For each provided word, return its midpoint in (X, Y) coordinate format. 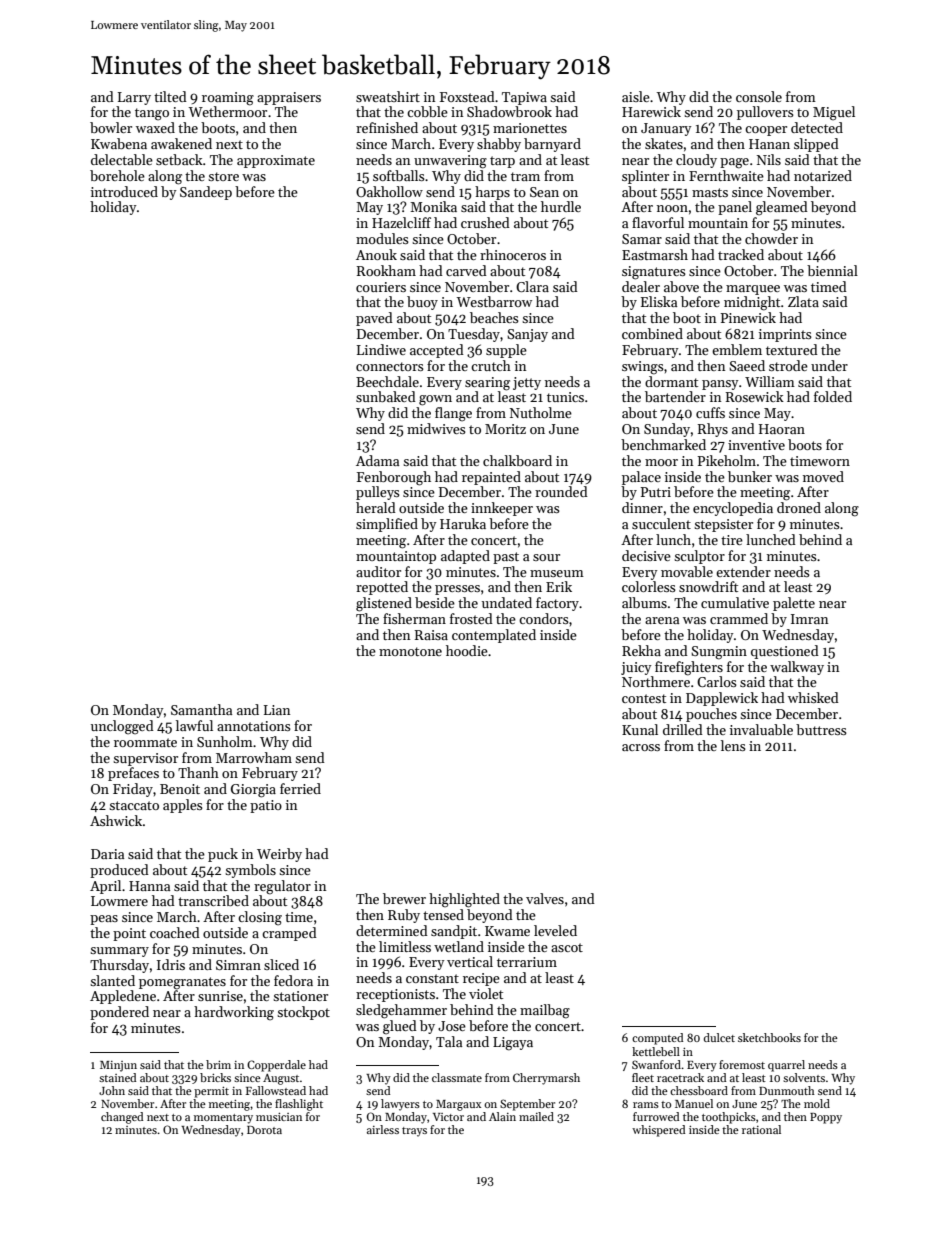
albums (644, 602)
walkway (797, 668)
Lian (277, 710)
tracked (741, 254)
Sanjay (527, 335)
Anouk (376, 254)
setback (179, 159)
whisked (813, 697)
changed (122, 1118)
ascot (567, 947)
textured (792, 349)
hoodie (467, 650)
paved (374, 319)
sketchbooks (769, 1037)
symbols (250, 871)
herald (376, 507)
